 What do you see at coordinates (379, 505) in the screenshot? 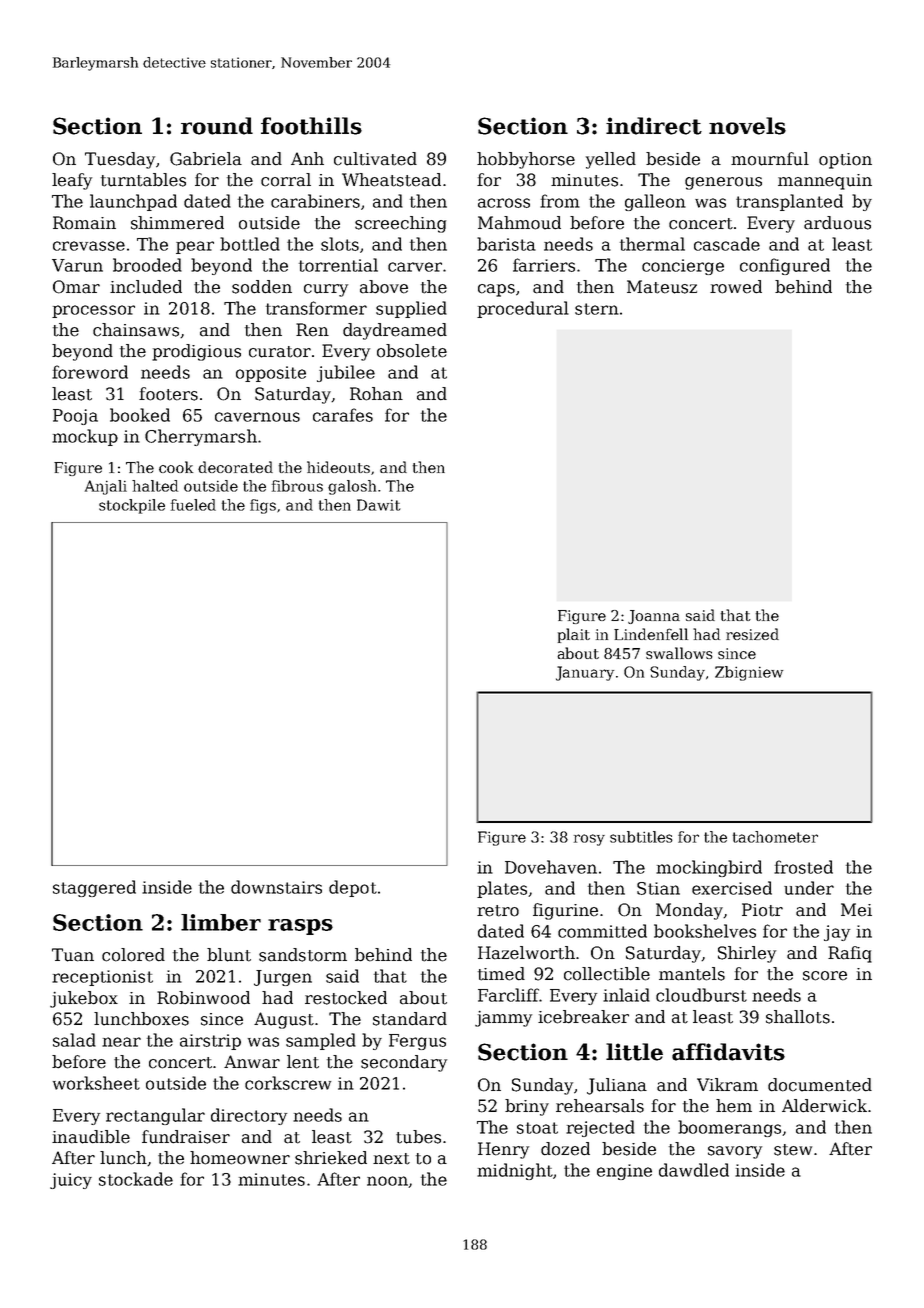
I see `Dawit` at bounding box center [379, 505].
